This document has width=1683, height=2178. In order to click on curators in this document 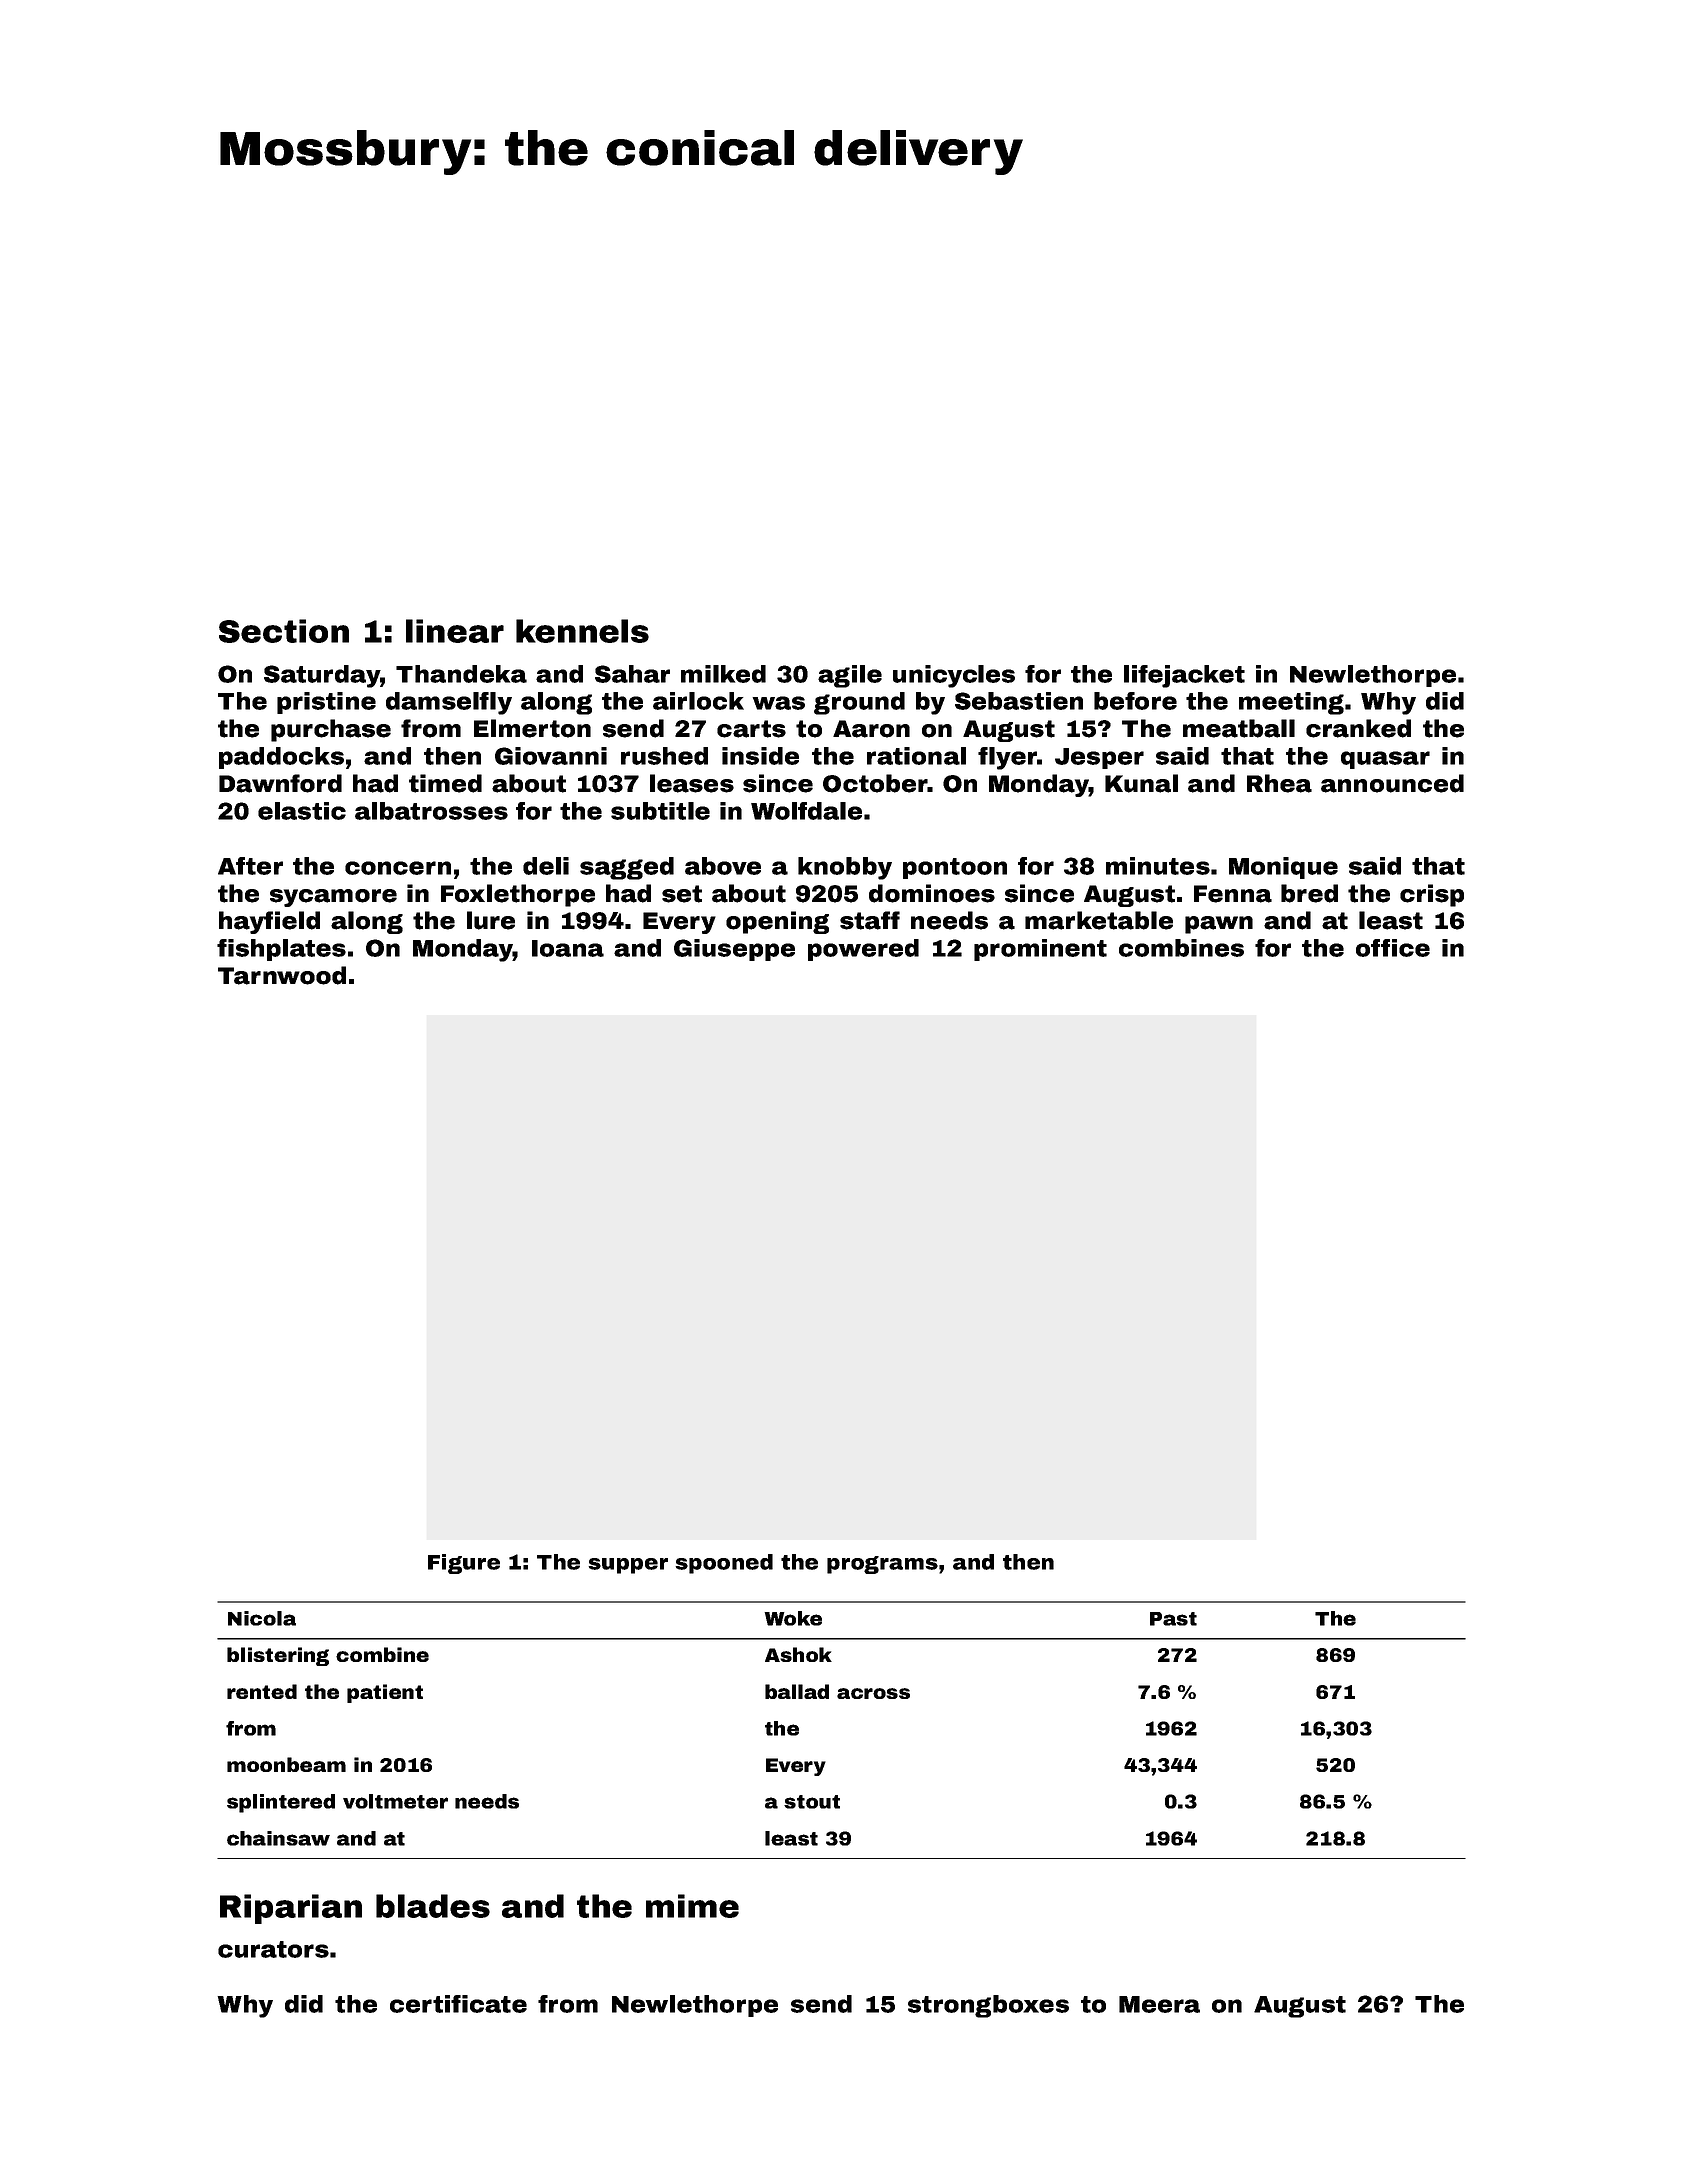, I will do `click(273, 1949)`.
